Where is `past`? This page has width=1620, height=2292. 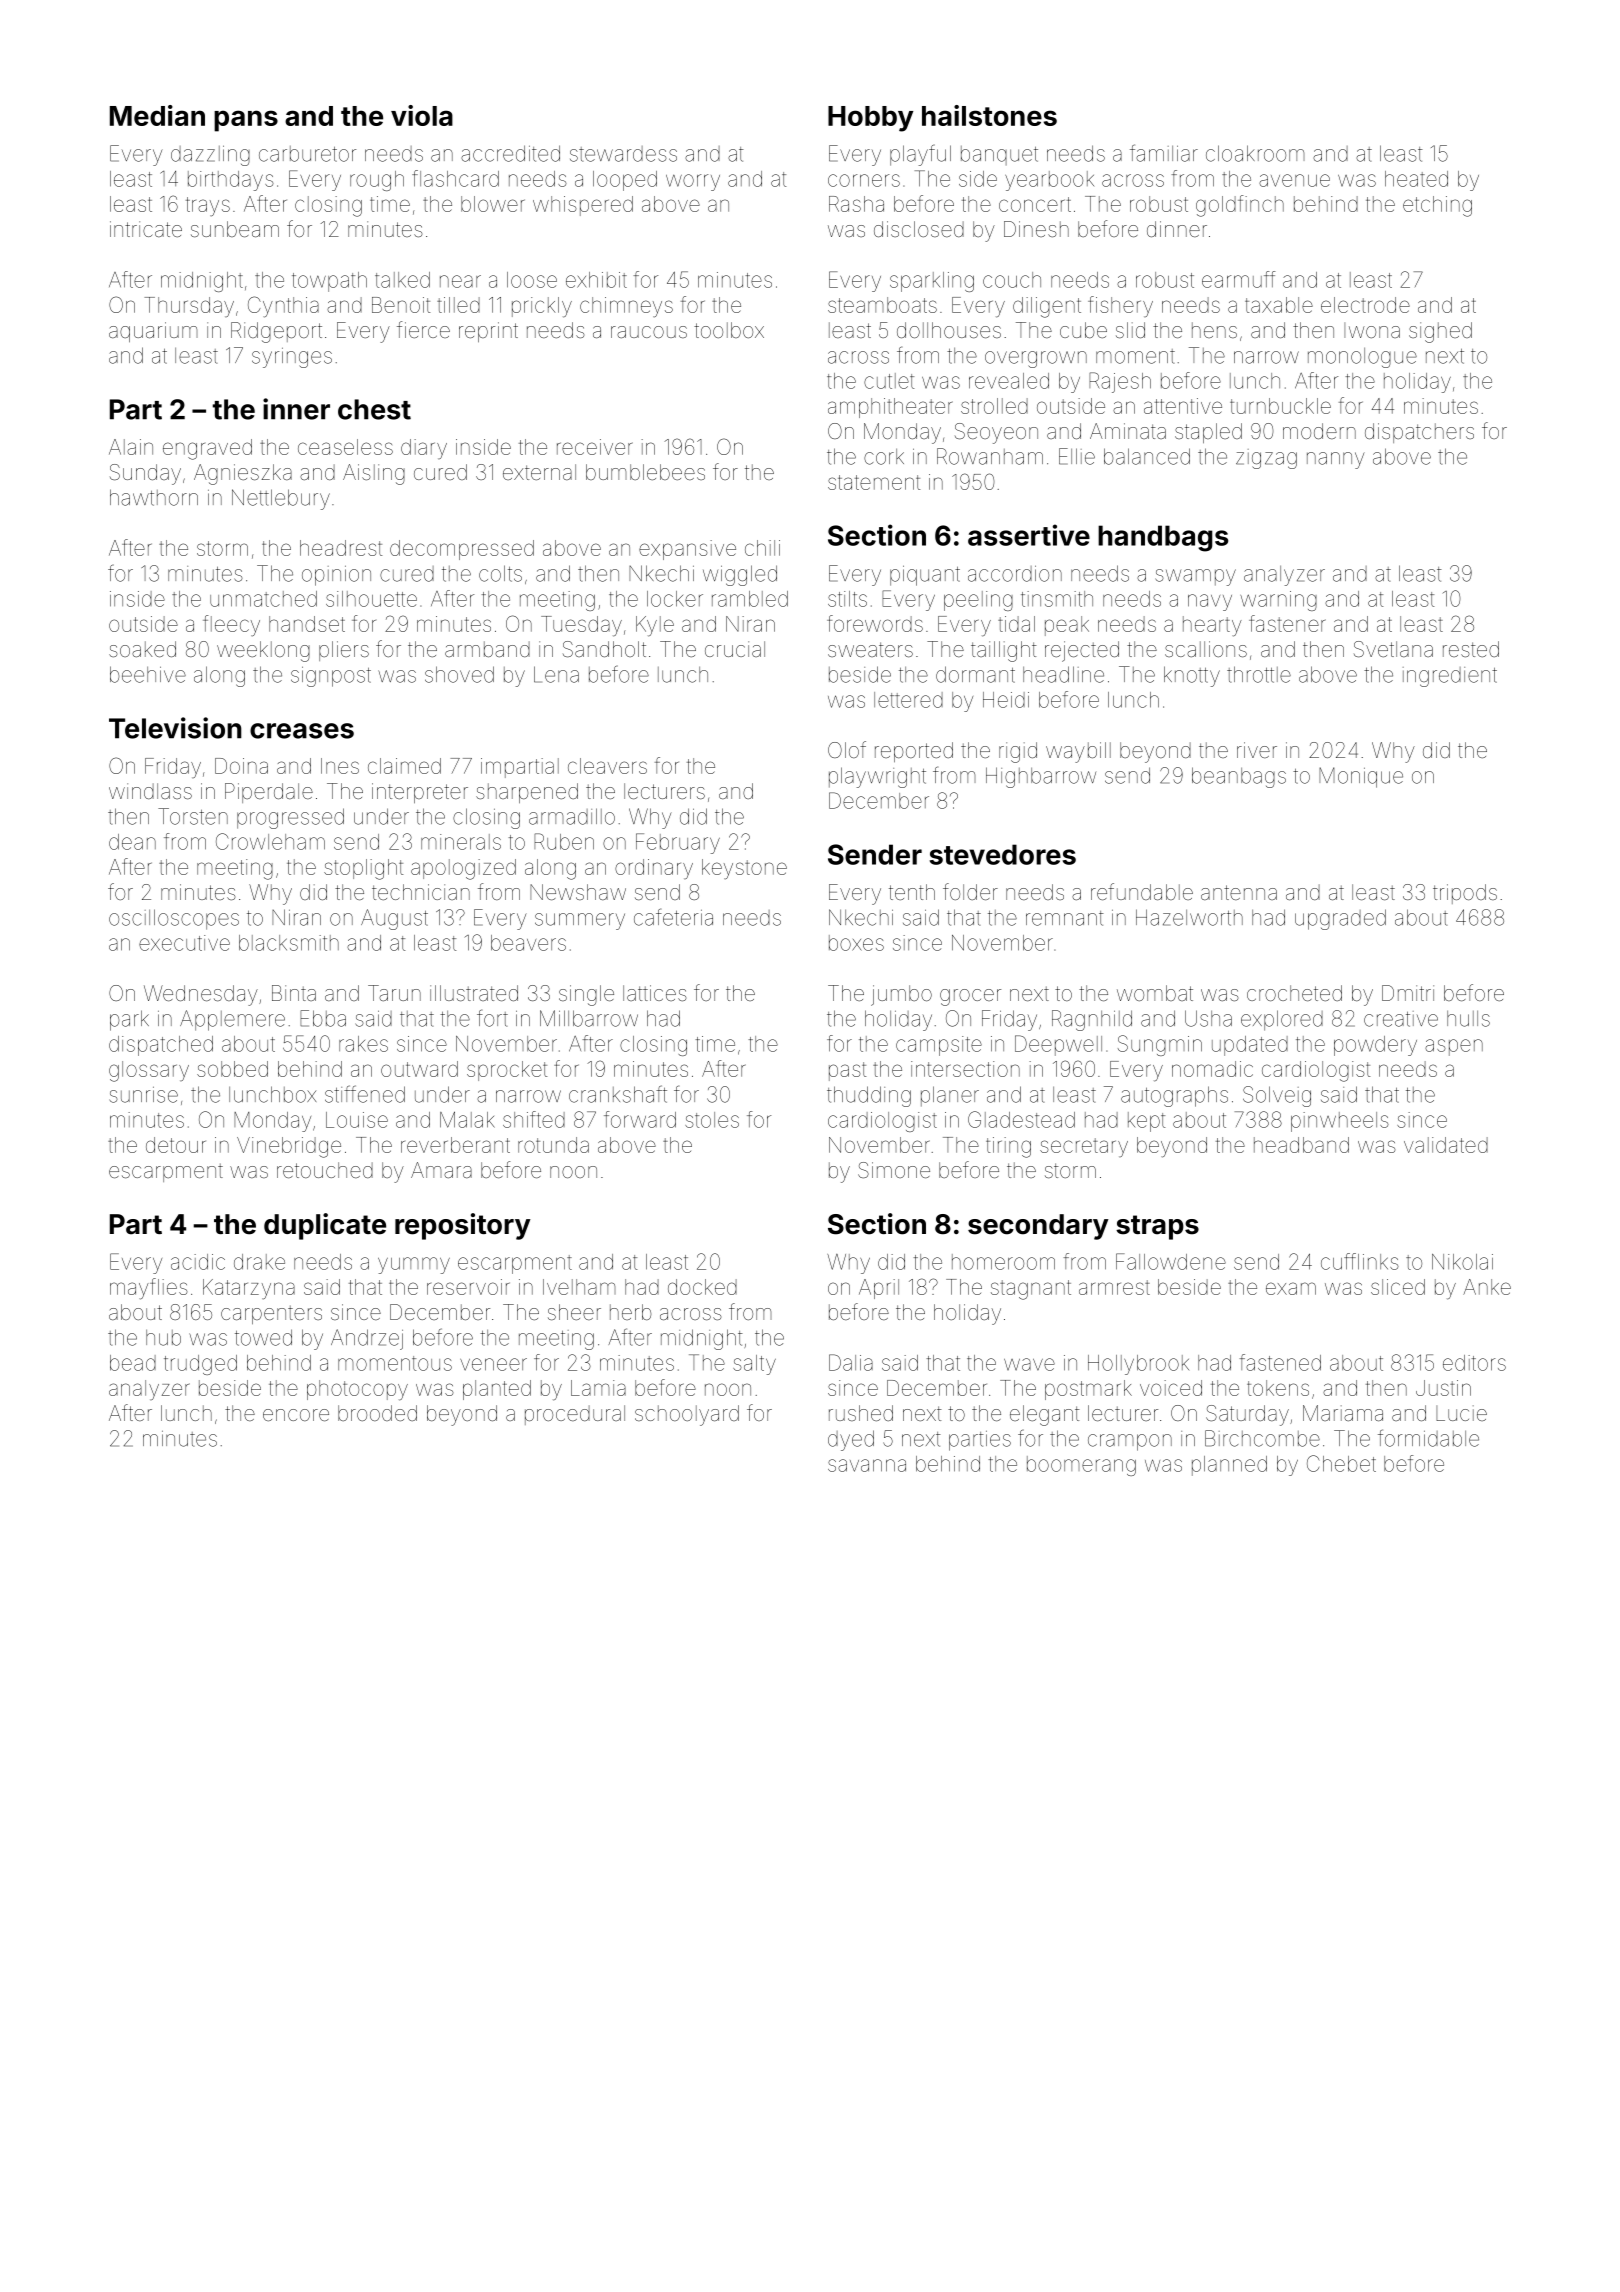
past is located at coordinates (847, 1071).
